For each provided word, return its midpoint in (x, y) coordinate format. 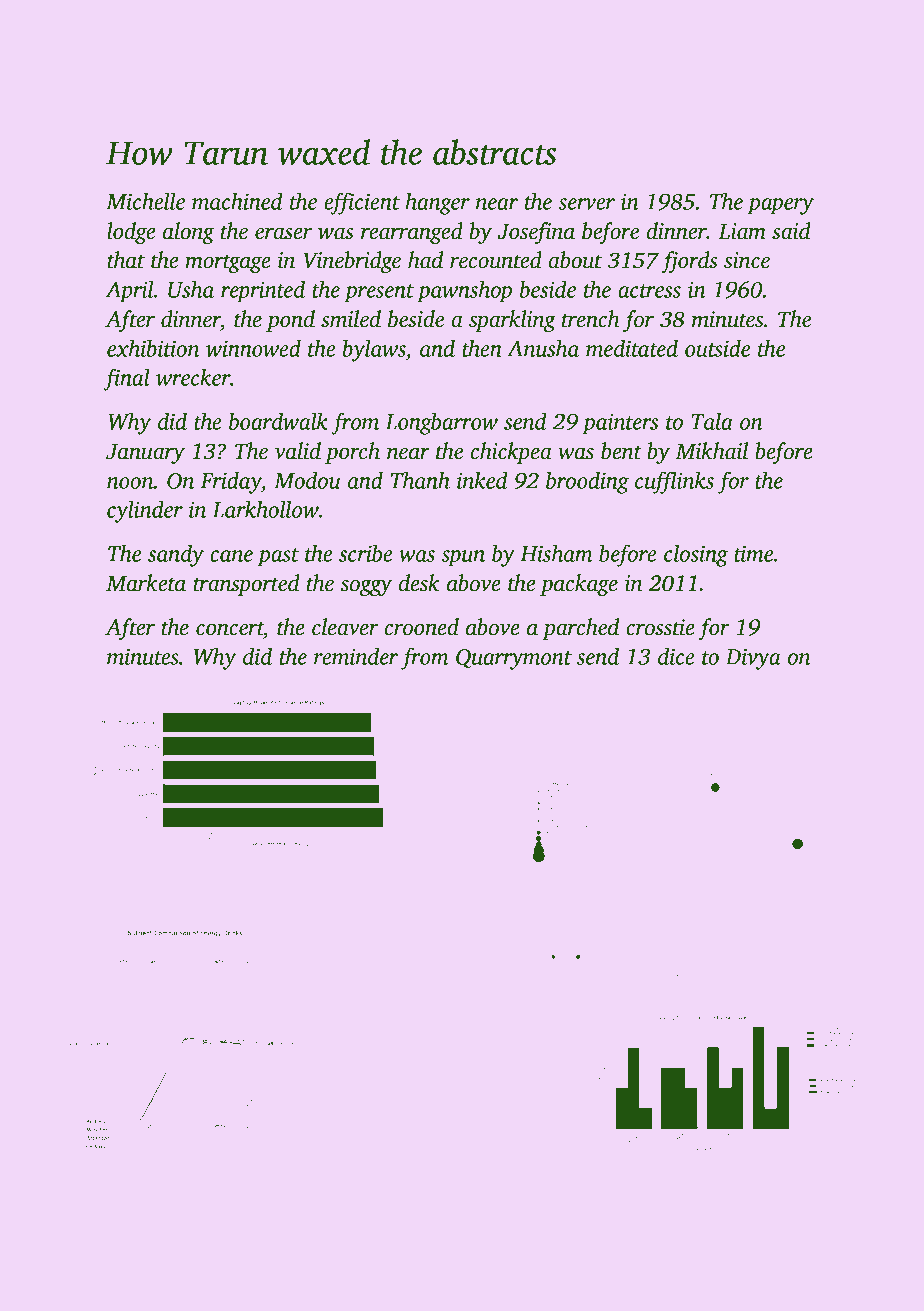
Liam (742, 231)
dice (676, 656)
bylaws (374, 351)
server (586, 204)
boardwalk (278, 421)
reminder (356, 656)
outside (717, 348)
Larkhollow (265, 509)
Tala (712, 421)
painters (620, 424)
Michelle (145, 201)
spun (463, 558)
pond (290, 321)
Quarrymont (514, 659)
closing (696, 555)
